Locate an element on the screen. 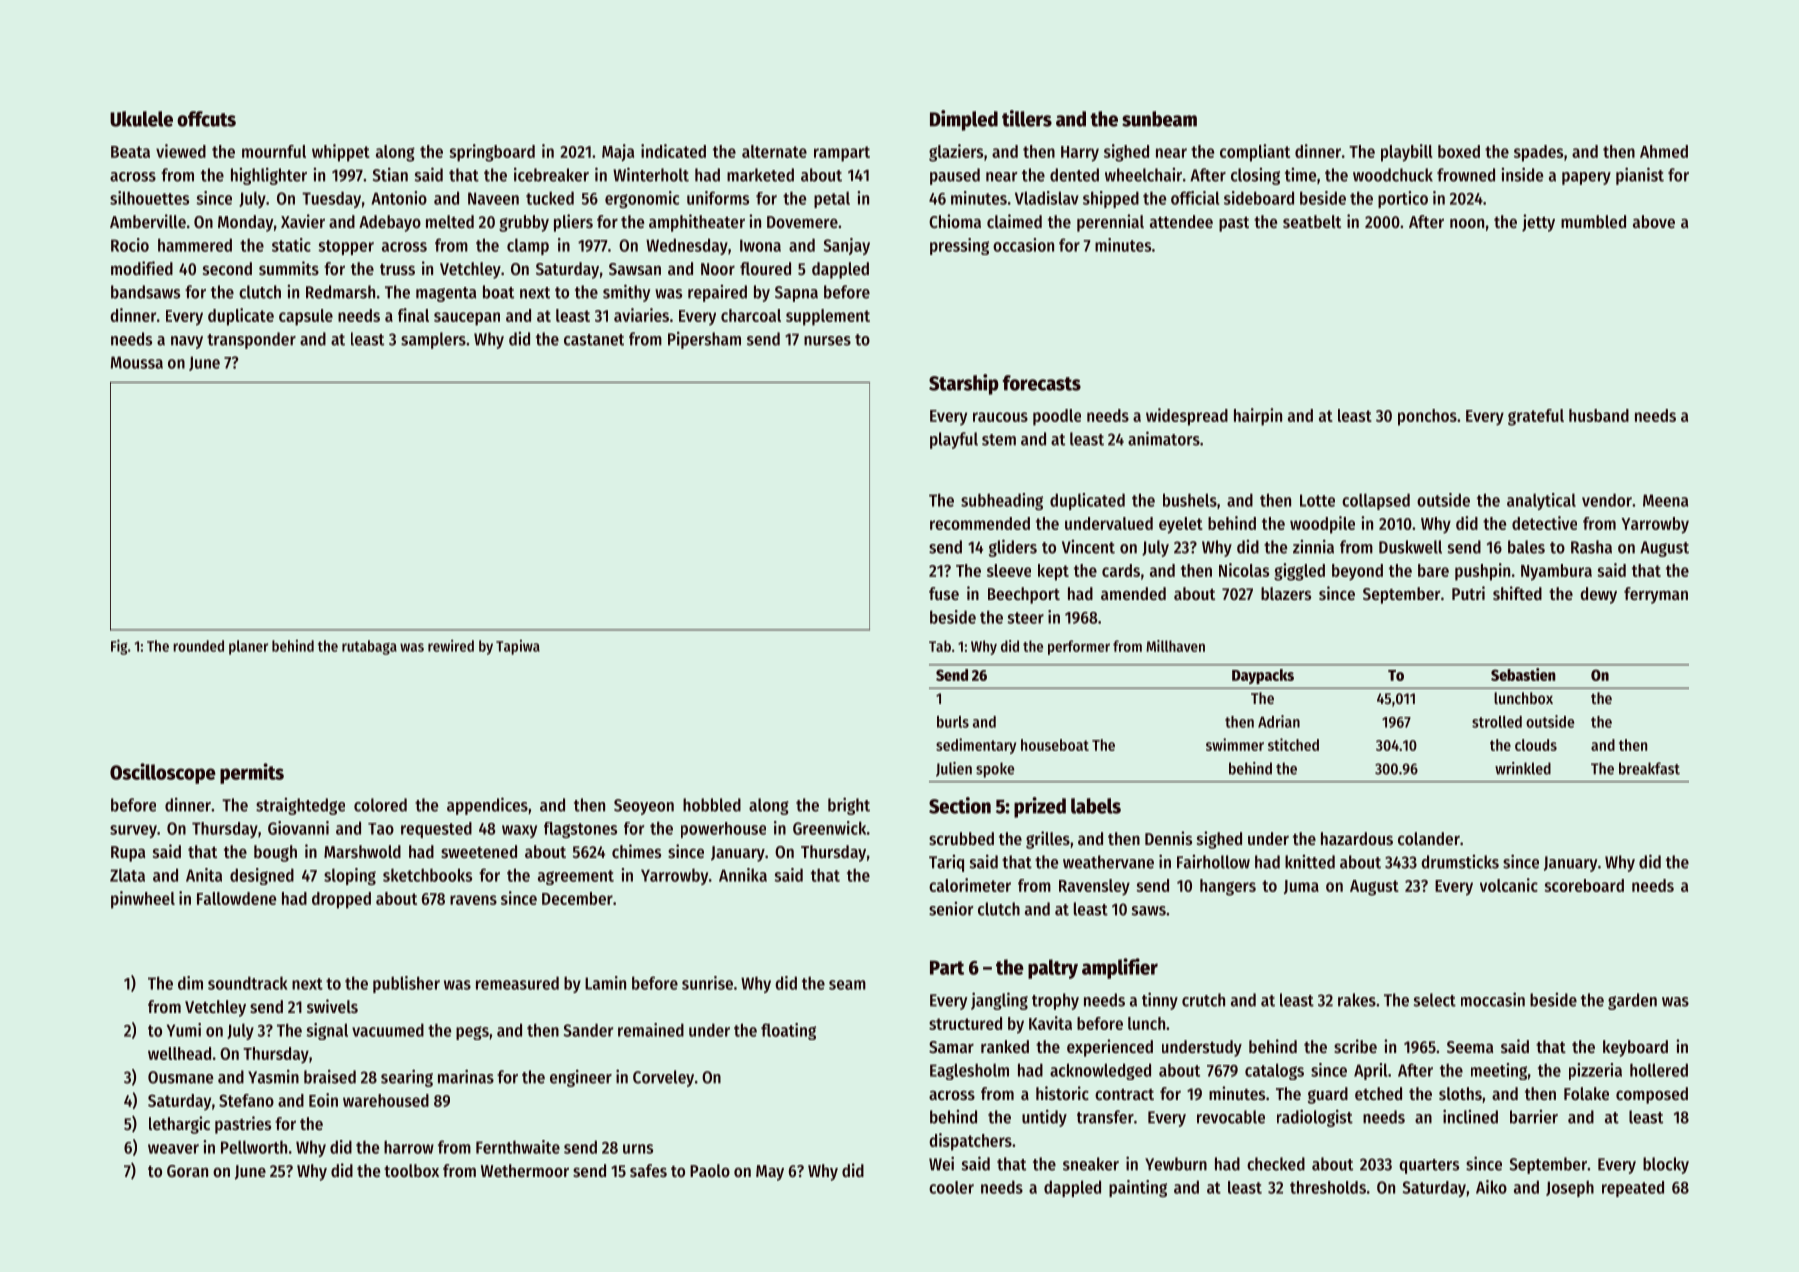  burls is located at coordinates (953, 722).
